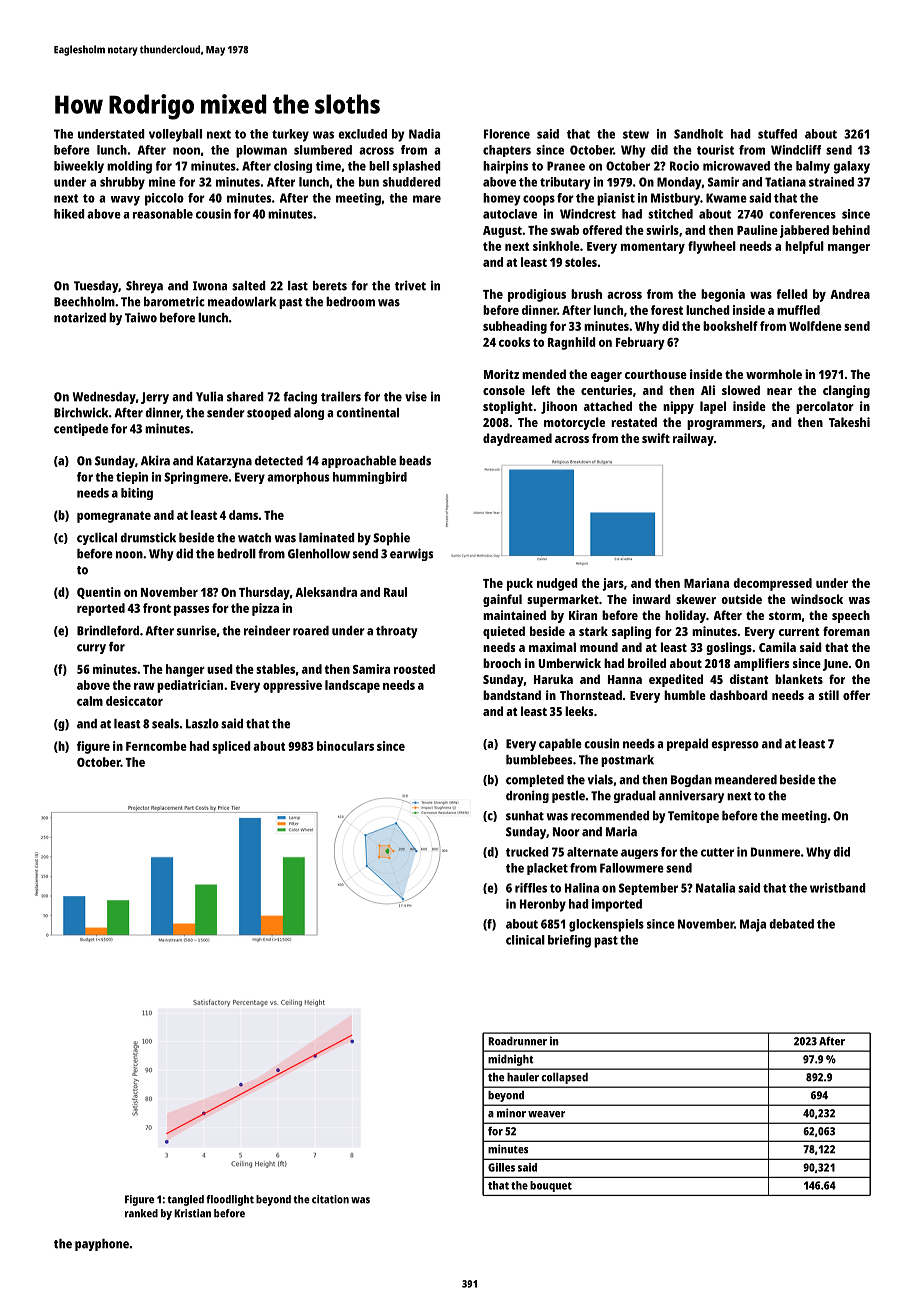 The image size is (924, 1308). Describe the element at coordinates (817, 599) in the screenshot. I see `windsock` at that location.
